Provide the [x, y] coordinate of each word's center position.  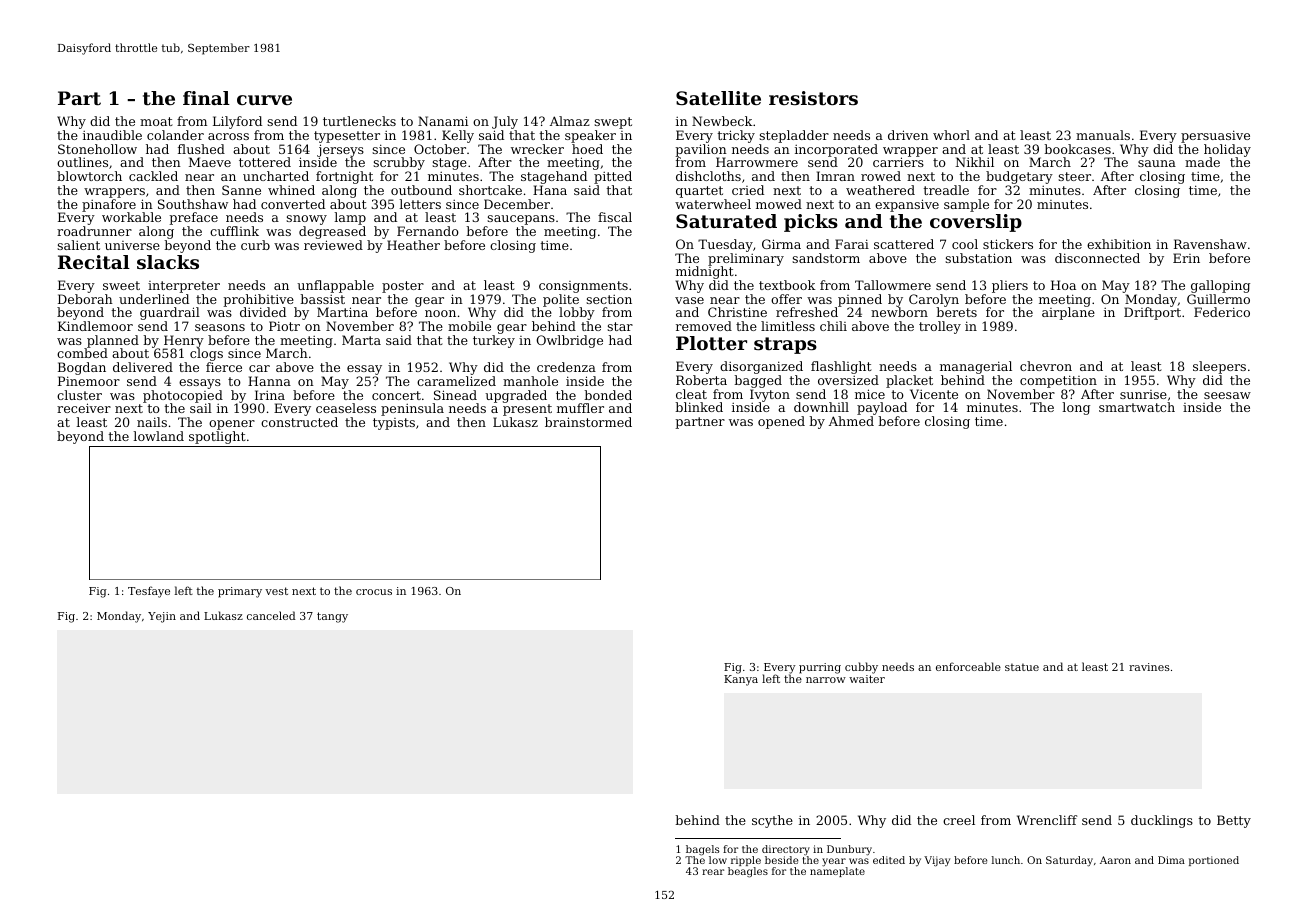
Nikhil [975, 162]
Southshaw [193, 204]
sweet [121, 285]
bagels [702, 850]
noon [440, 313]
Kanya [741, 680]
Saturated [726, 221]
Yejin [162, 617]
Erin [1186, 258]
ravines [1149, 667]
